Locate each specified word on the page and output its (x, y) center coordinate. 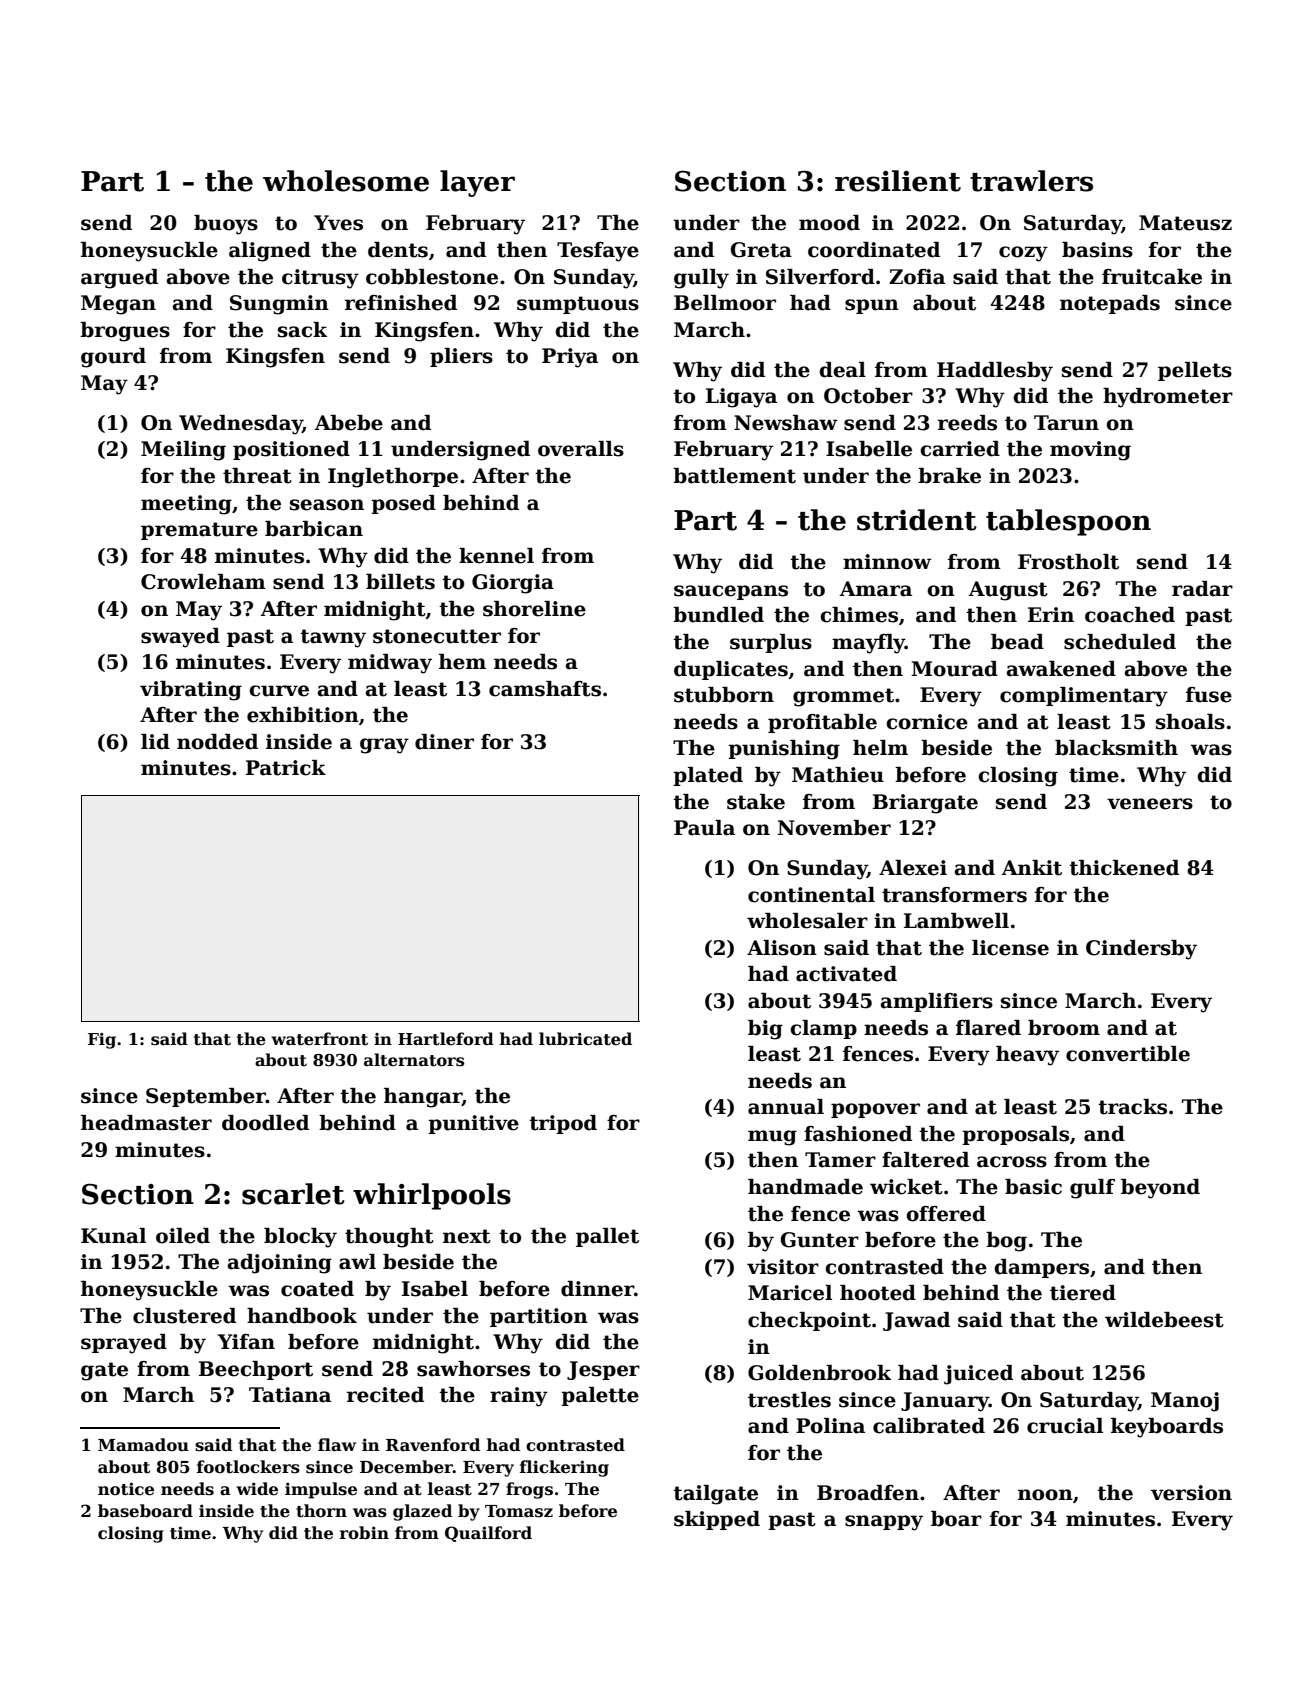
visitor (783, 1267)
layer (477, 183)
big (765, 1030)
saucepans (731, 592)
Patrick (286, 768)
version (1191, 1493)
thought (389, 1238)
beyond (1160, 1189)
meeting (186, 505)
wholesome (346, 181)
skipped (717, 1520)
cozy (1023, 254)
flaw (337, 1444)
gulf (1092, 1189)
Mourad (954, 669)
